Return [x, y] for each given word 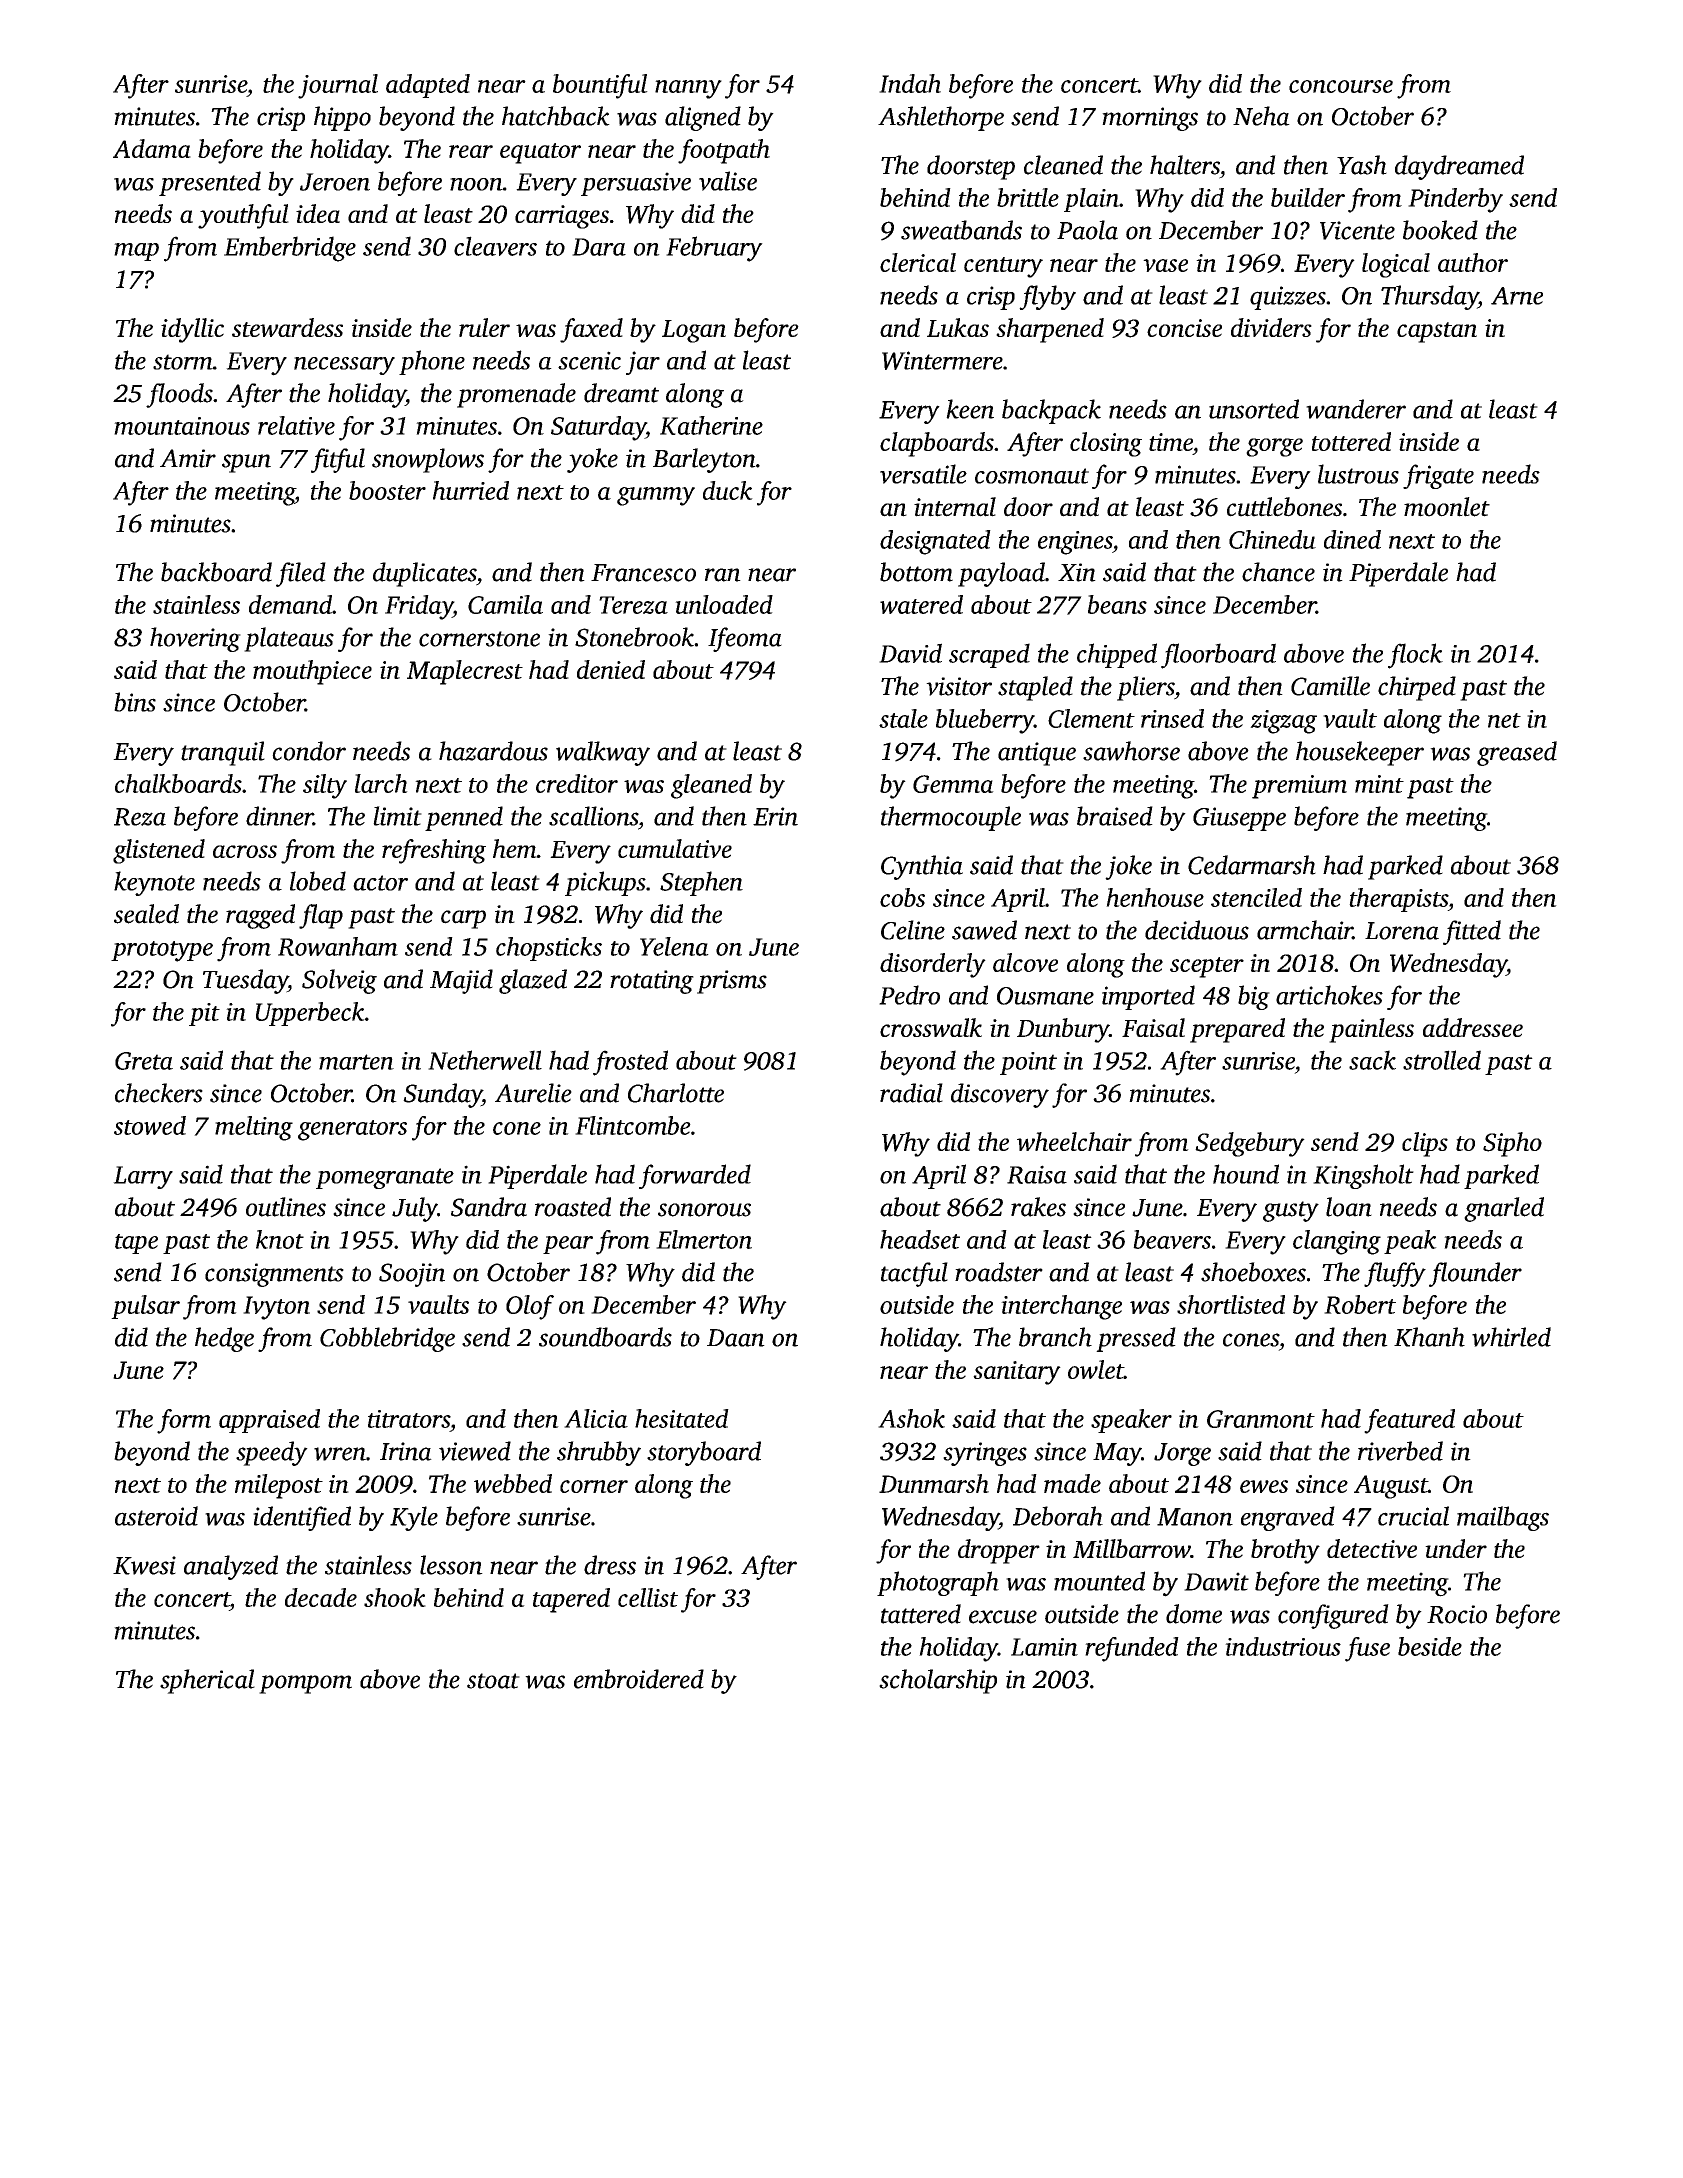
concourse [1341, 86]
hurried [471, 490]
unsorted [1254, 409]
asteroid [156, 1516]
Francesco [643, 573]
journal [338, 86]
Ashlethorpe [941, 118]
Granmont [1261, 1419]
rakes [1038, 1207]
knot [280, 1239]
